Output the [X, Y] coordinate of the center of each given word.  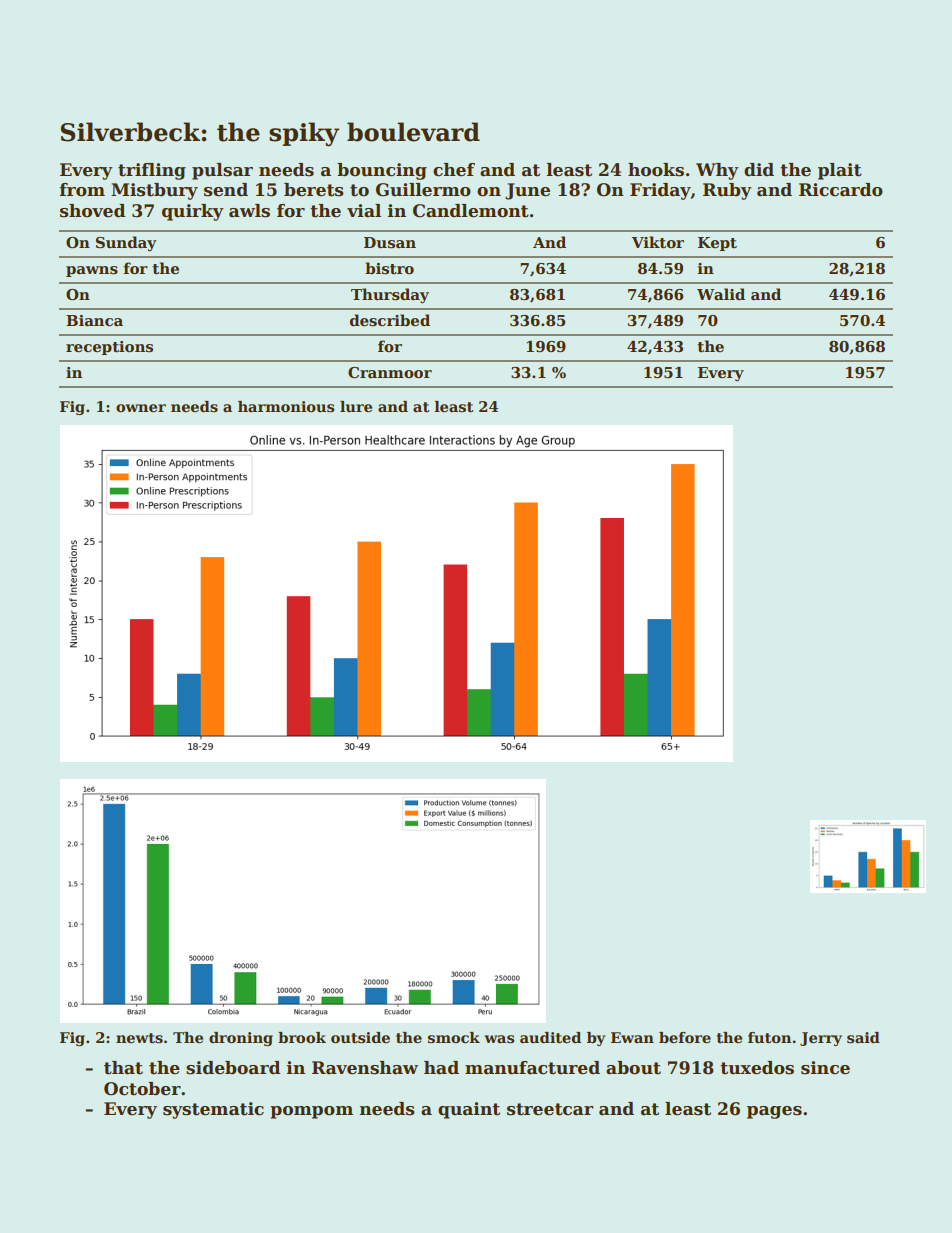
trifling [152, 171]
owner [141, 408]
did [759, 170]
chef [454, 170]
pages [774, 1112]
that [123, 1068]
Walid [721, 294]
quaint [469, 1110]
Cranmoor [390, 372]
